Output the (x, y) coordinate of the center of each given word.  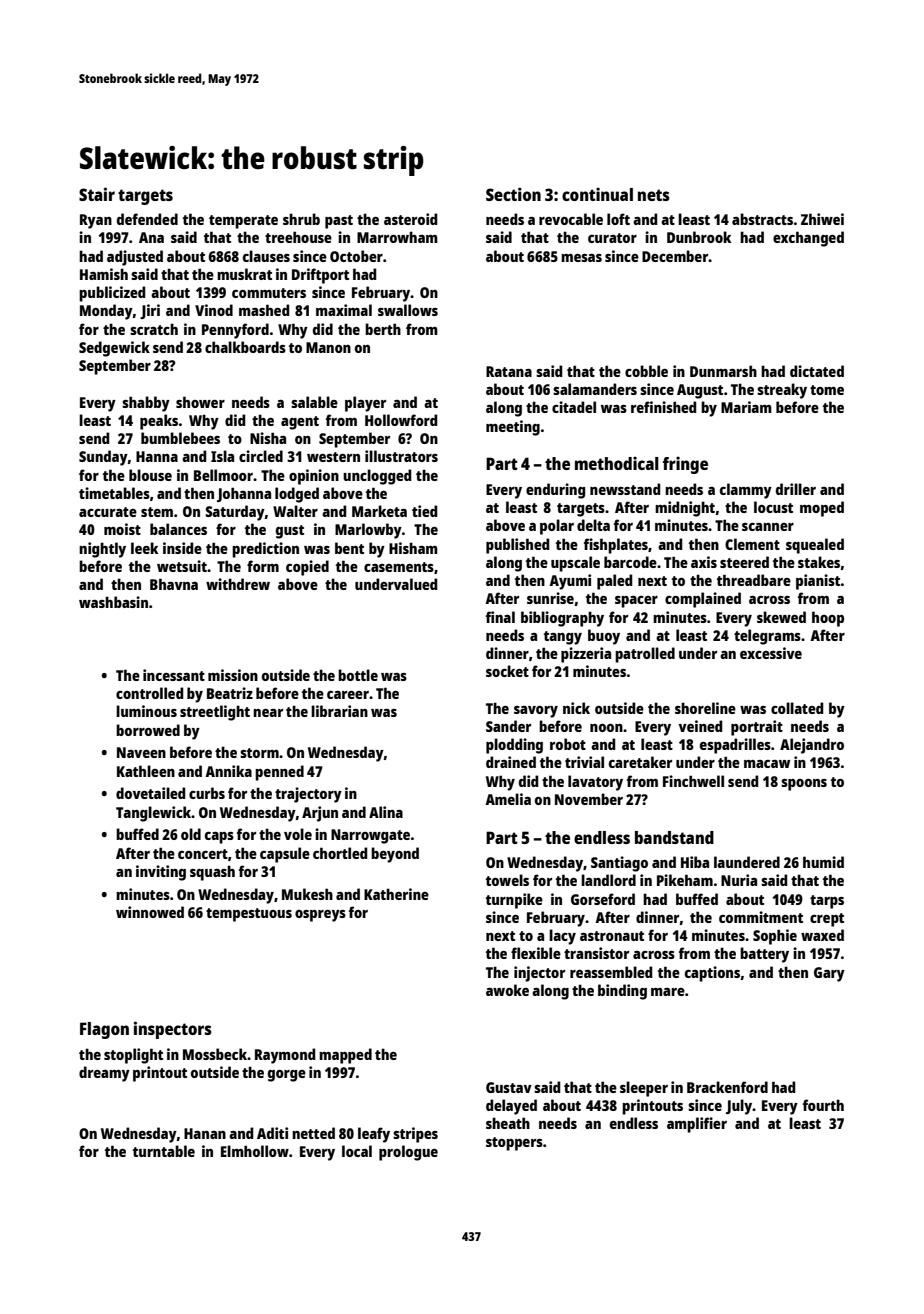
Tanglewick (154, 814)
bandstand (674, 837)
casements (399, 567)
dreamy (104, 1074)
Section (513, 194)
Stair (97, 194)
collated (797, 708)
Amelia (508, 799)
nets (654, 195)
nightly (102, 550)
